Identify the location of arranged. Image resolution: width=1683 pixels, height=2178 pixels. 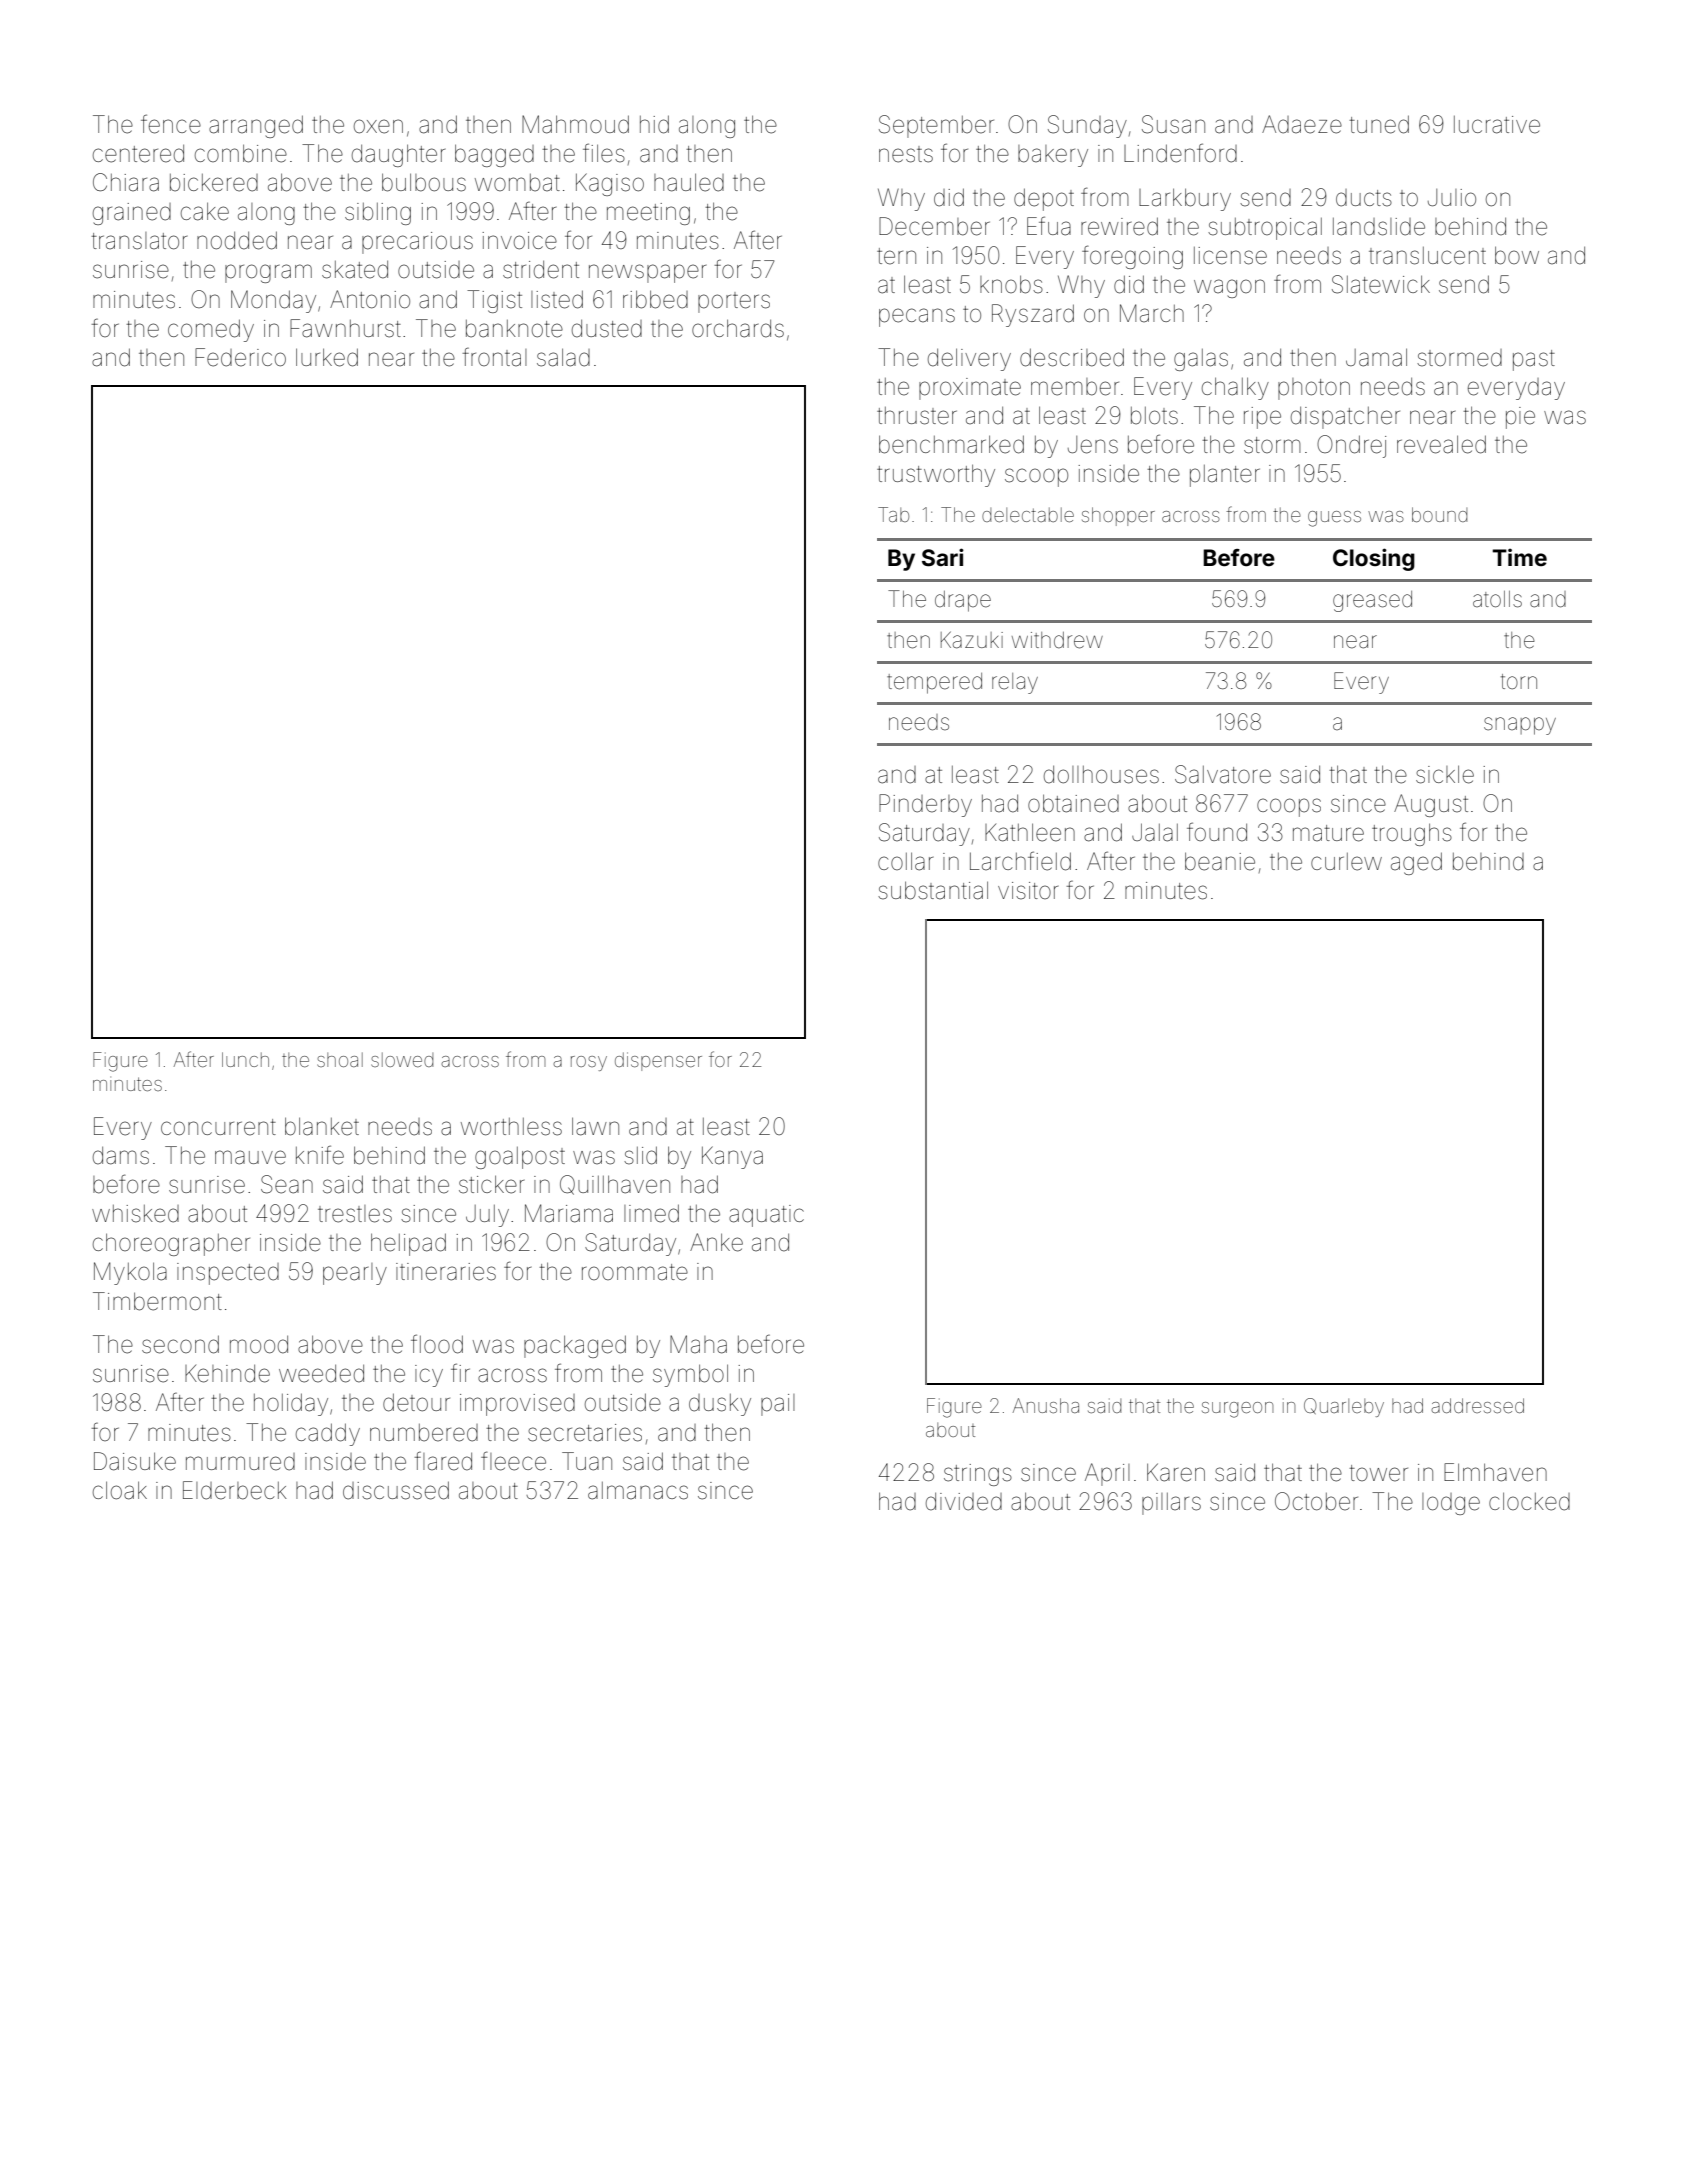
(256, 126).
